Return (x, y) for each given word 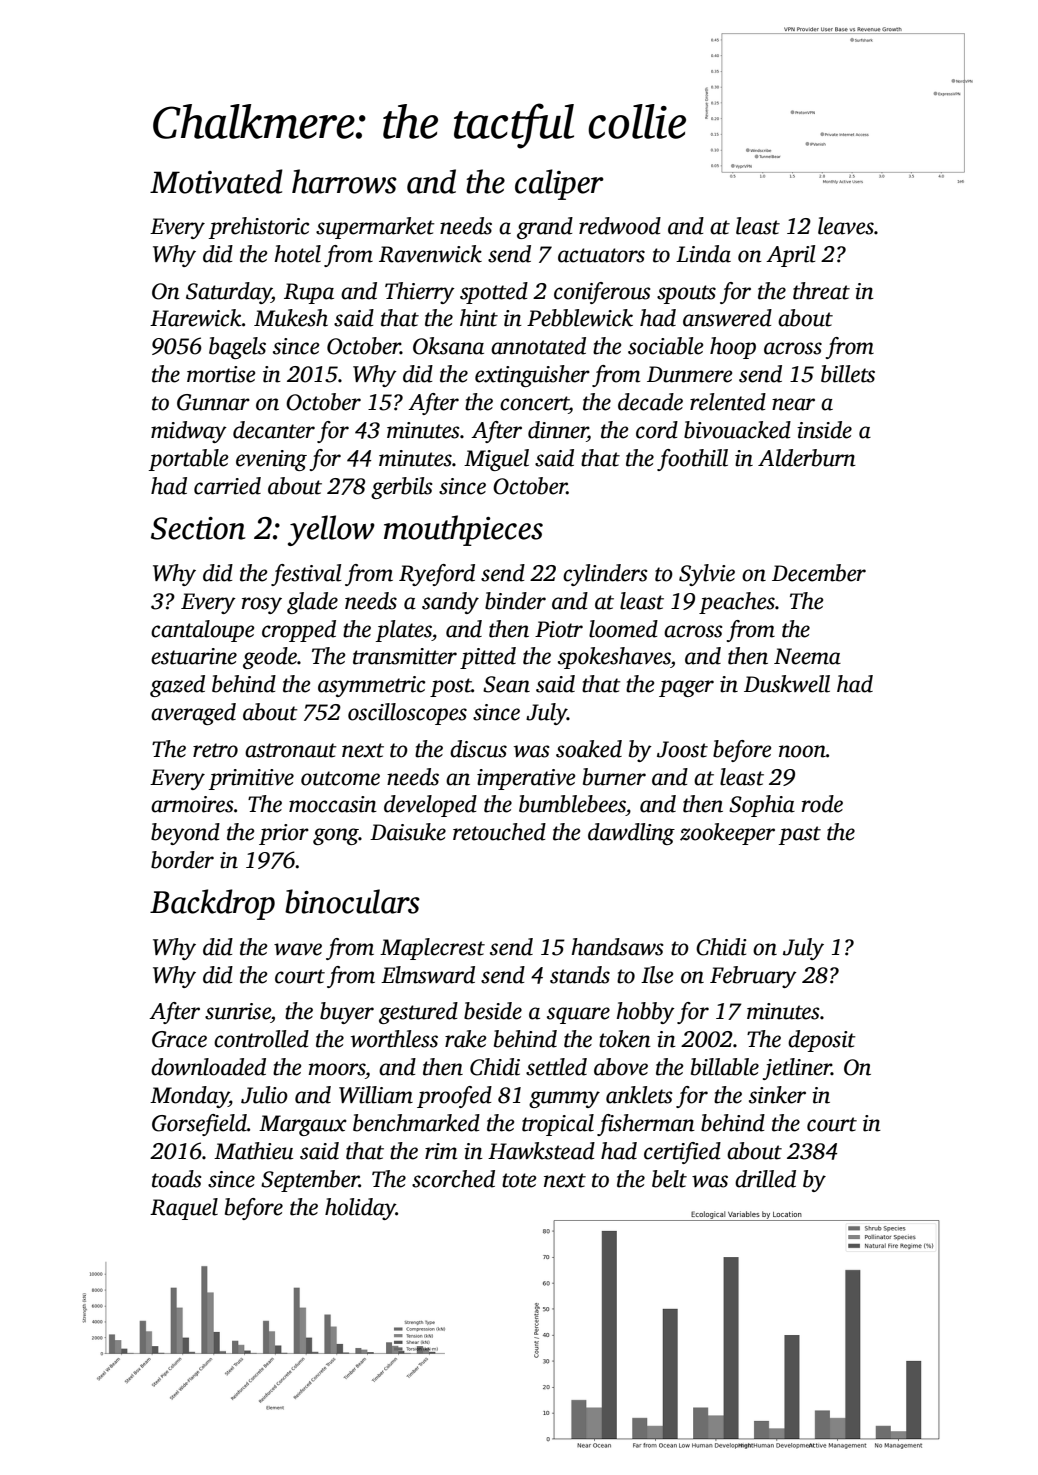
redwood (620, 226)
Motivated (216, 181)
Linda (703, 254)
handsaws (617, 947)
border (182, 860)
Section (198, 528)
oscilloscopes (407, 714)
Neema (807, 656)
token (625, 1039)
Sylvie (707, 575)
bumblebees (572, 804)
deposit (822, 1041)
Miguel (496, 460)
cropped (299, 631)
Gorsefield (199, 1125)
